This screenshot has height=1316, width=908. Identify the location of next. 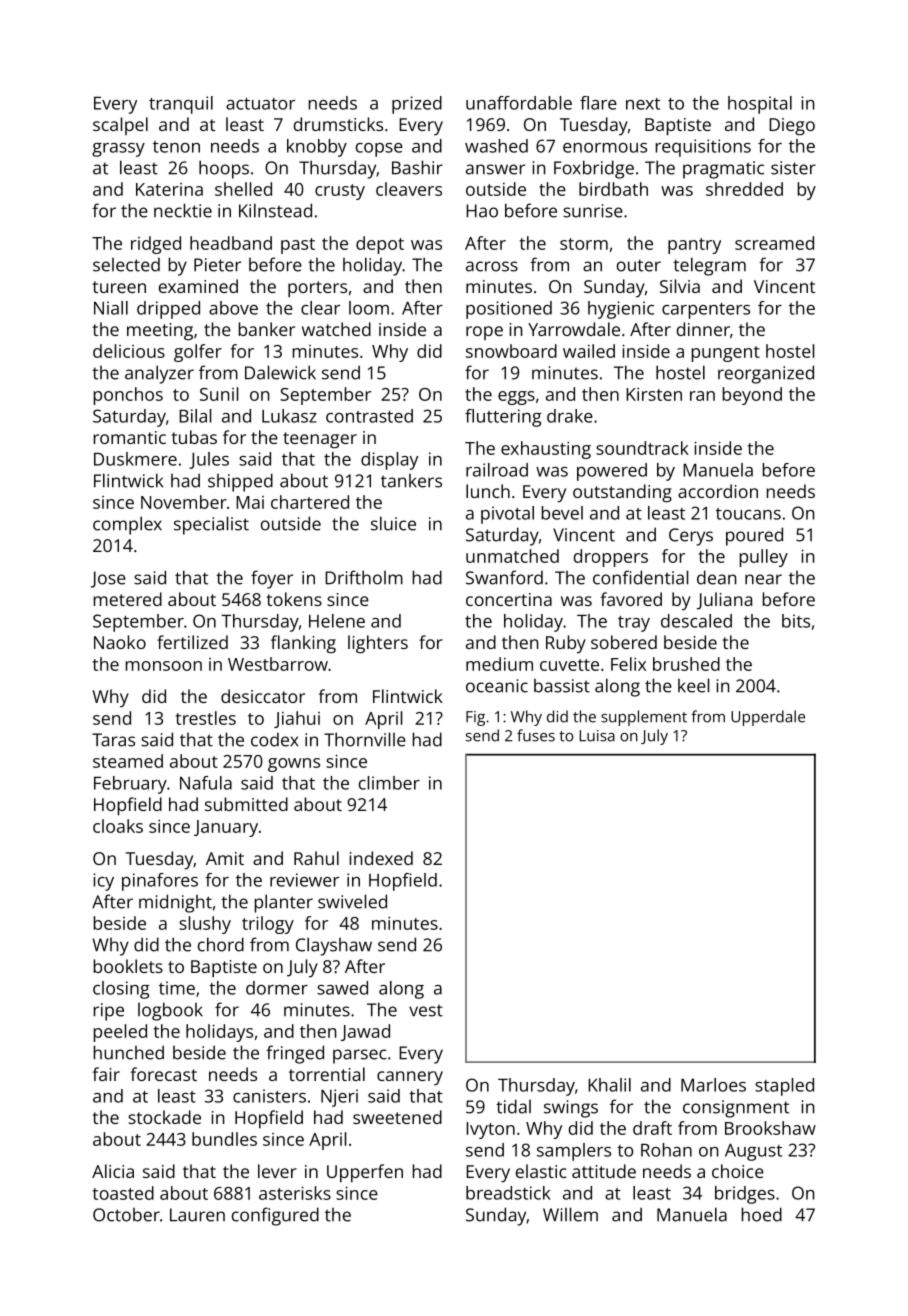
(643, 104).
